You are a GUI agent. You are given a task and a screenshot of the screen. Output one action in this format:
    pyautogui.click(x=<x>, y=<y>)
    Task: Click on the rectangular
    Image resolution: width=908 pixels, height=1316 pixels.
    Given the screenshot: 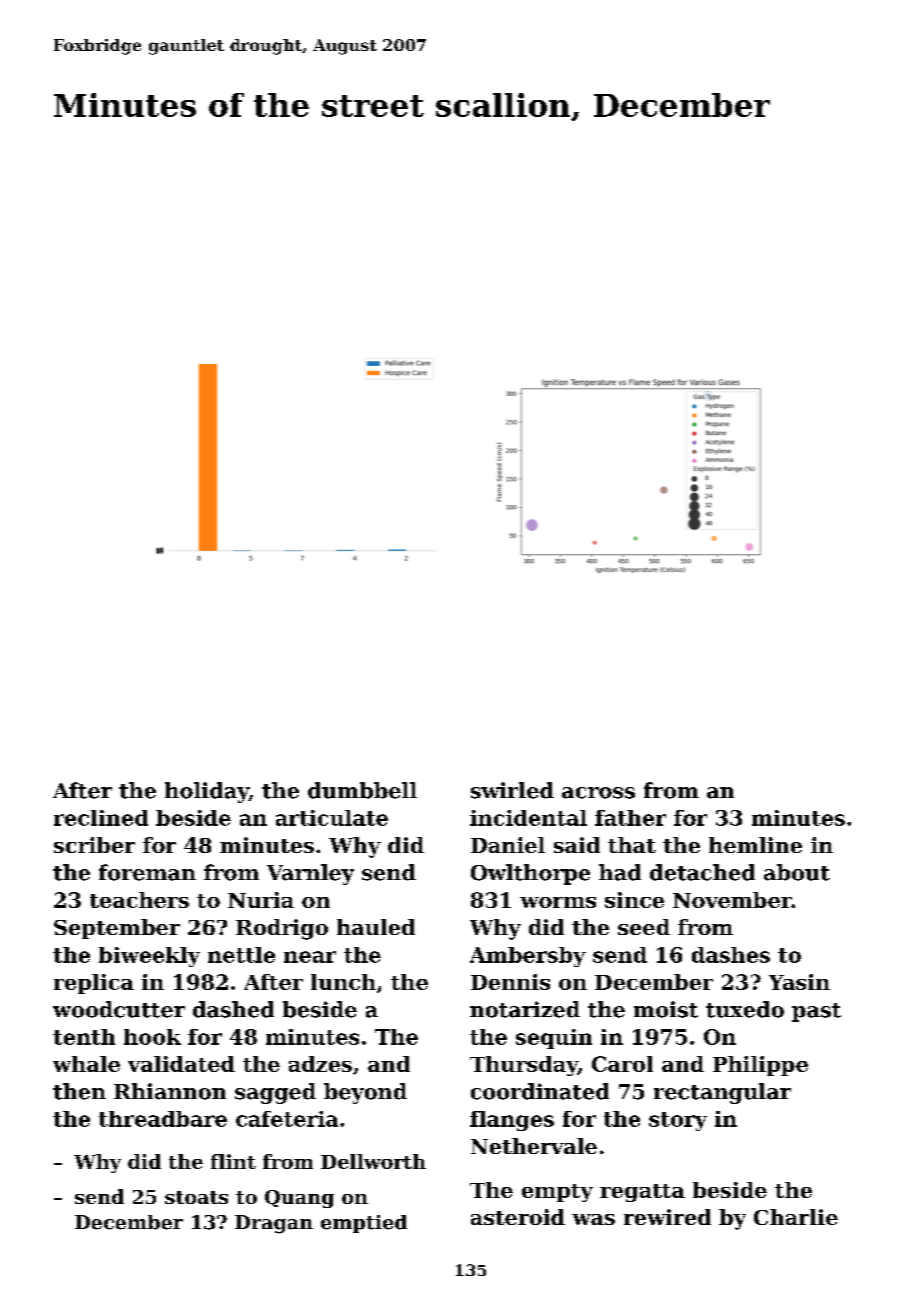 What is the action you would take?
    pyautogui.click(x=722, y=1093)
